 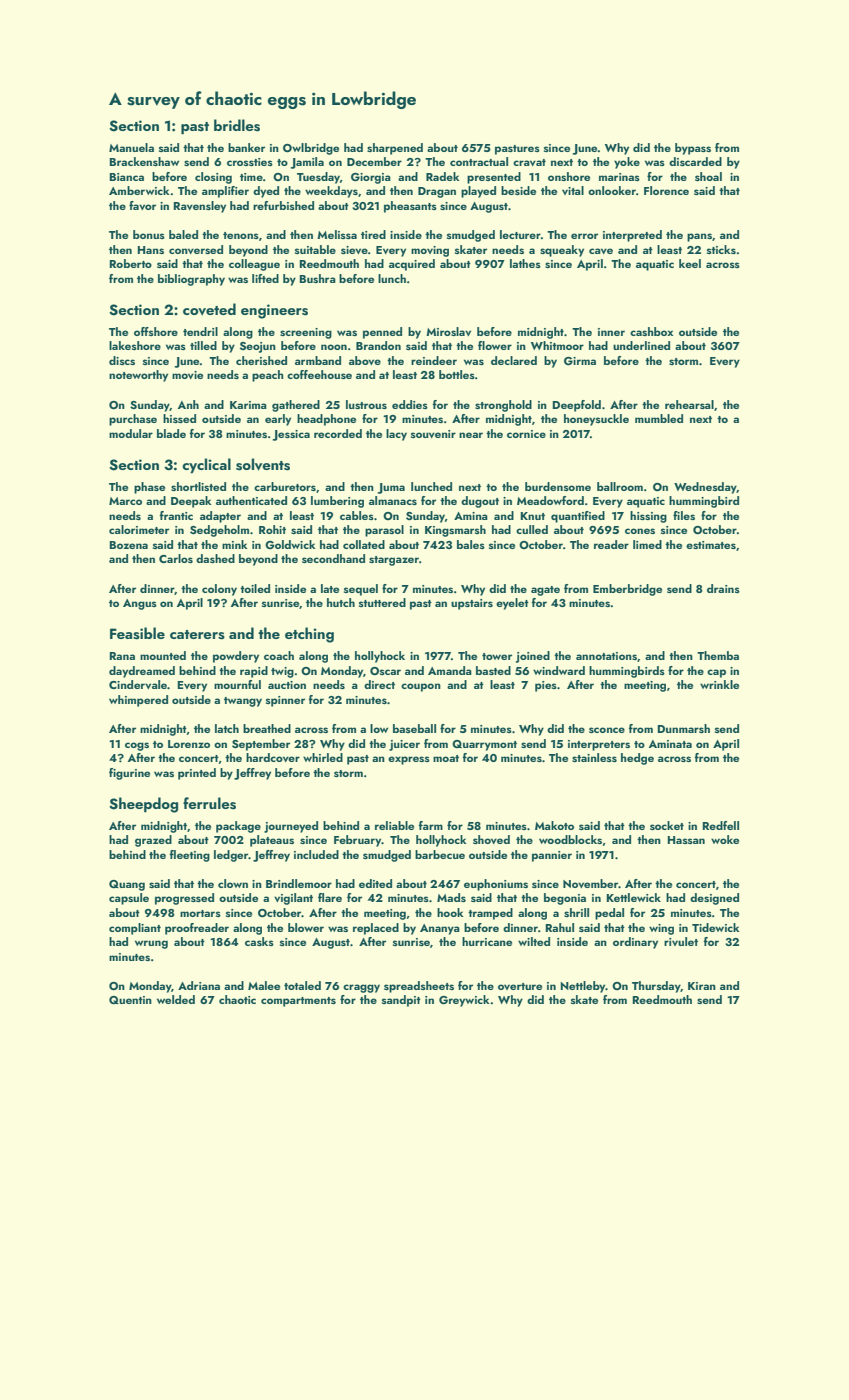 What do you see at coordinates (298, 1002) in the image?
I see `compartments` at bounding box center [298, 1002].
